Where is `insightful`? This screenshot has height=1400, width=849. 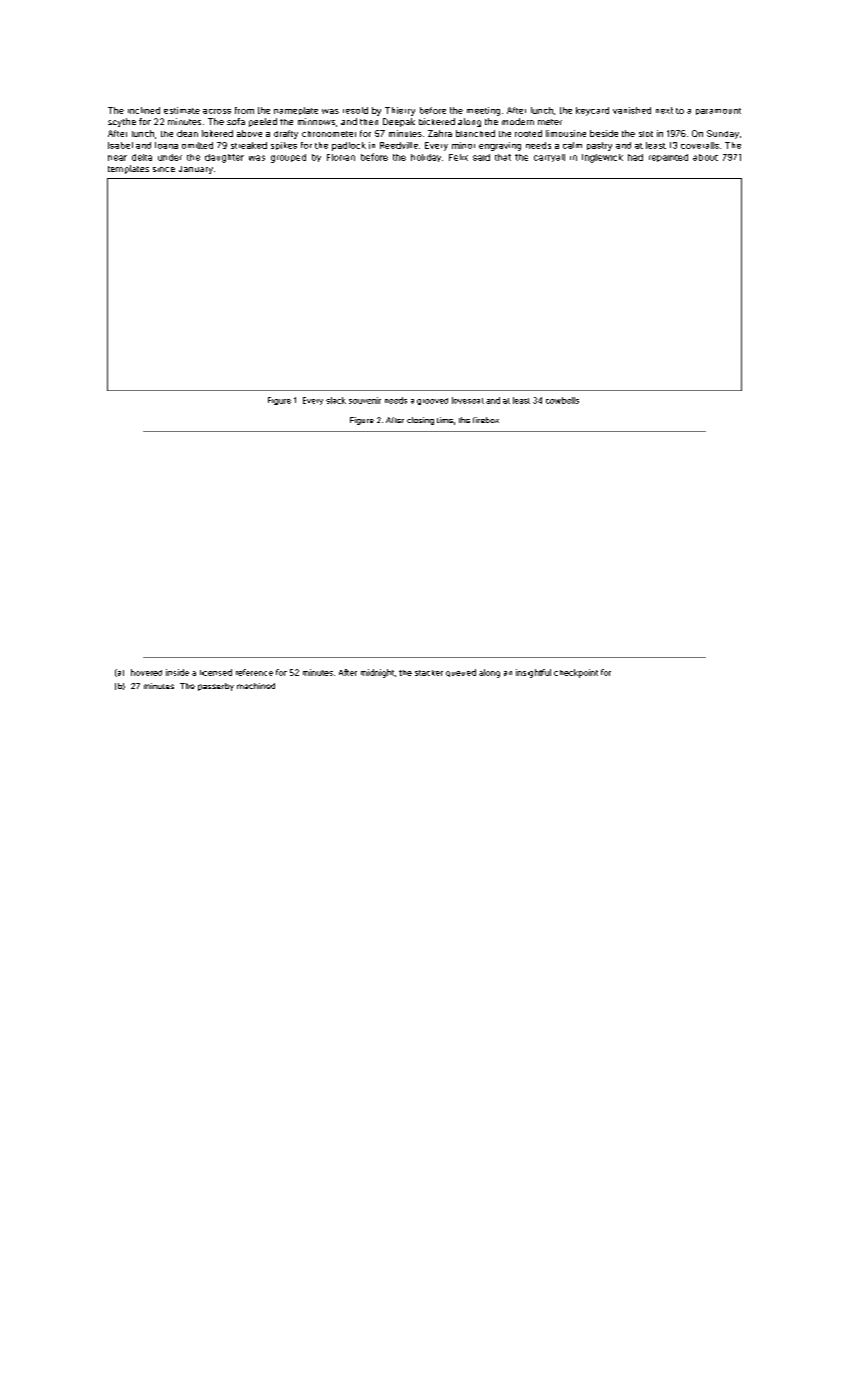
insightful is located at coordinates (533, 673).
